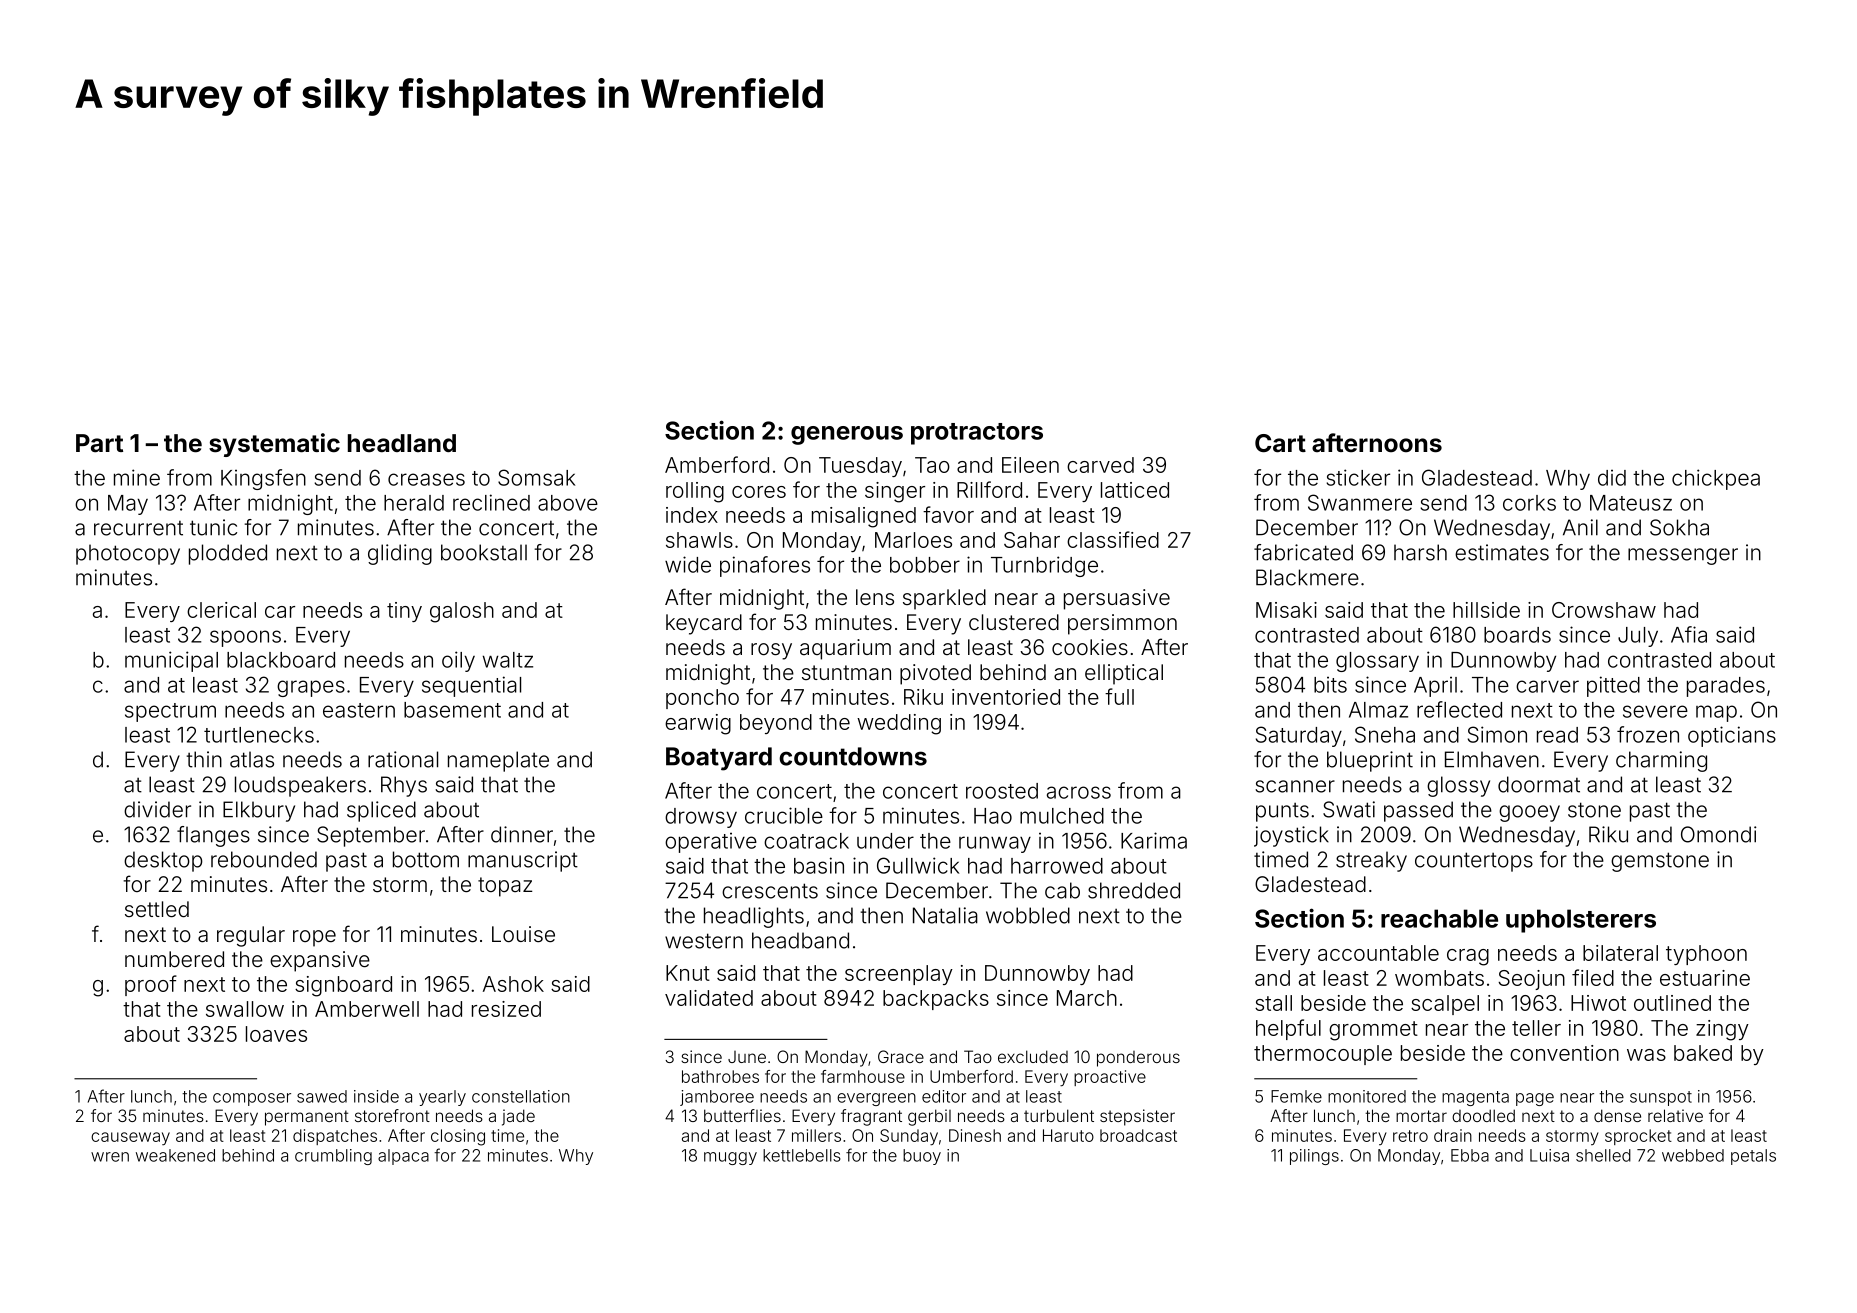 The image size is (1857, 1313). Describe the element at coordinates (711, 843) in the document. I see `operative` at that location.
